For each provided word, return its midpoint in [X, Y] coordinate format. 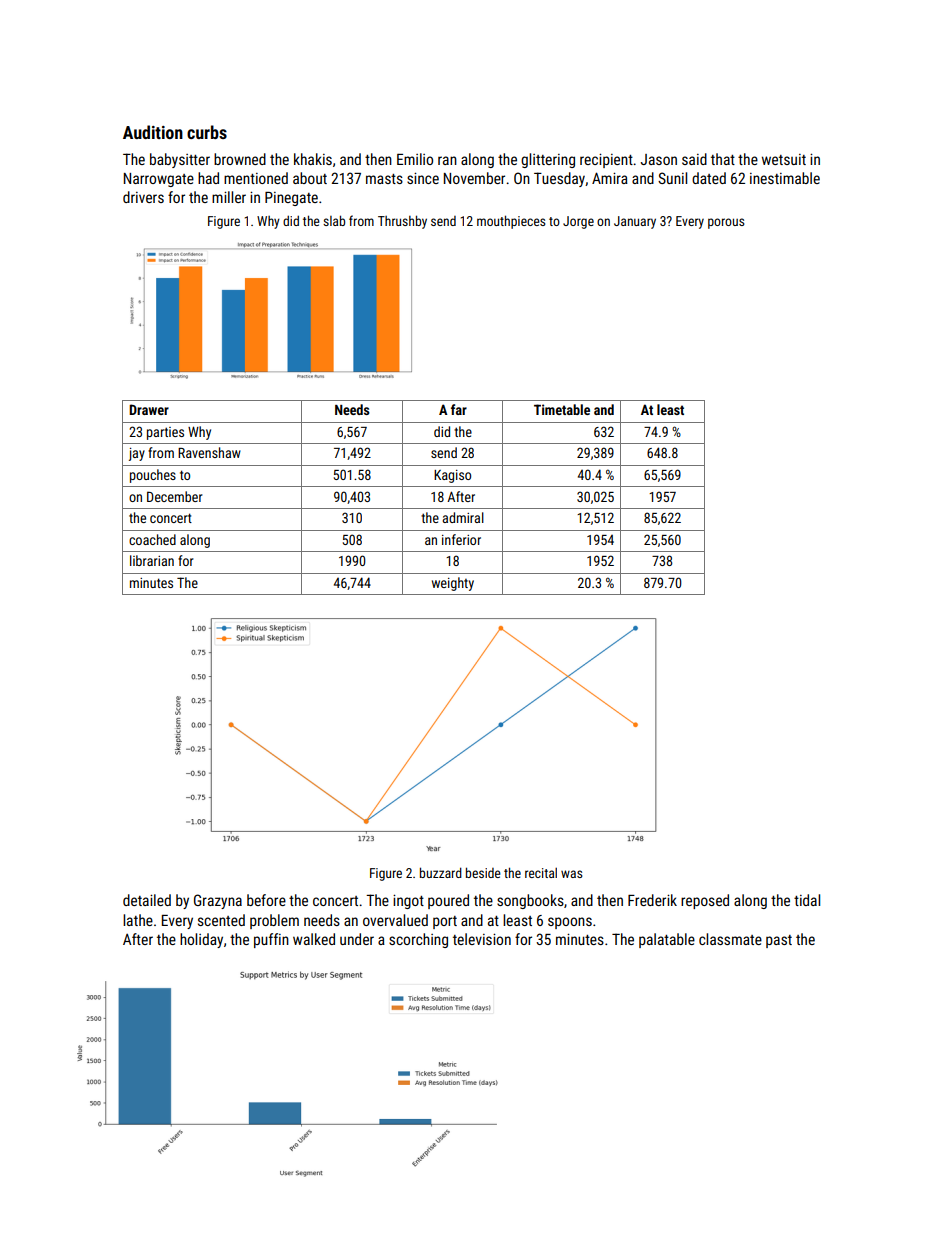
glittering [548, 160]
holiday [201, 940]
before [266, 900]
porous [726, 223]
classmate [730, 939]
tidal [807, 900]
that [723, 159]
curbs [207, 132]
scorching [418, 940]
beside [483, 872]
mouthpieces [511, 222]
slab [334, 220]
